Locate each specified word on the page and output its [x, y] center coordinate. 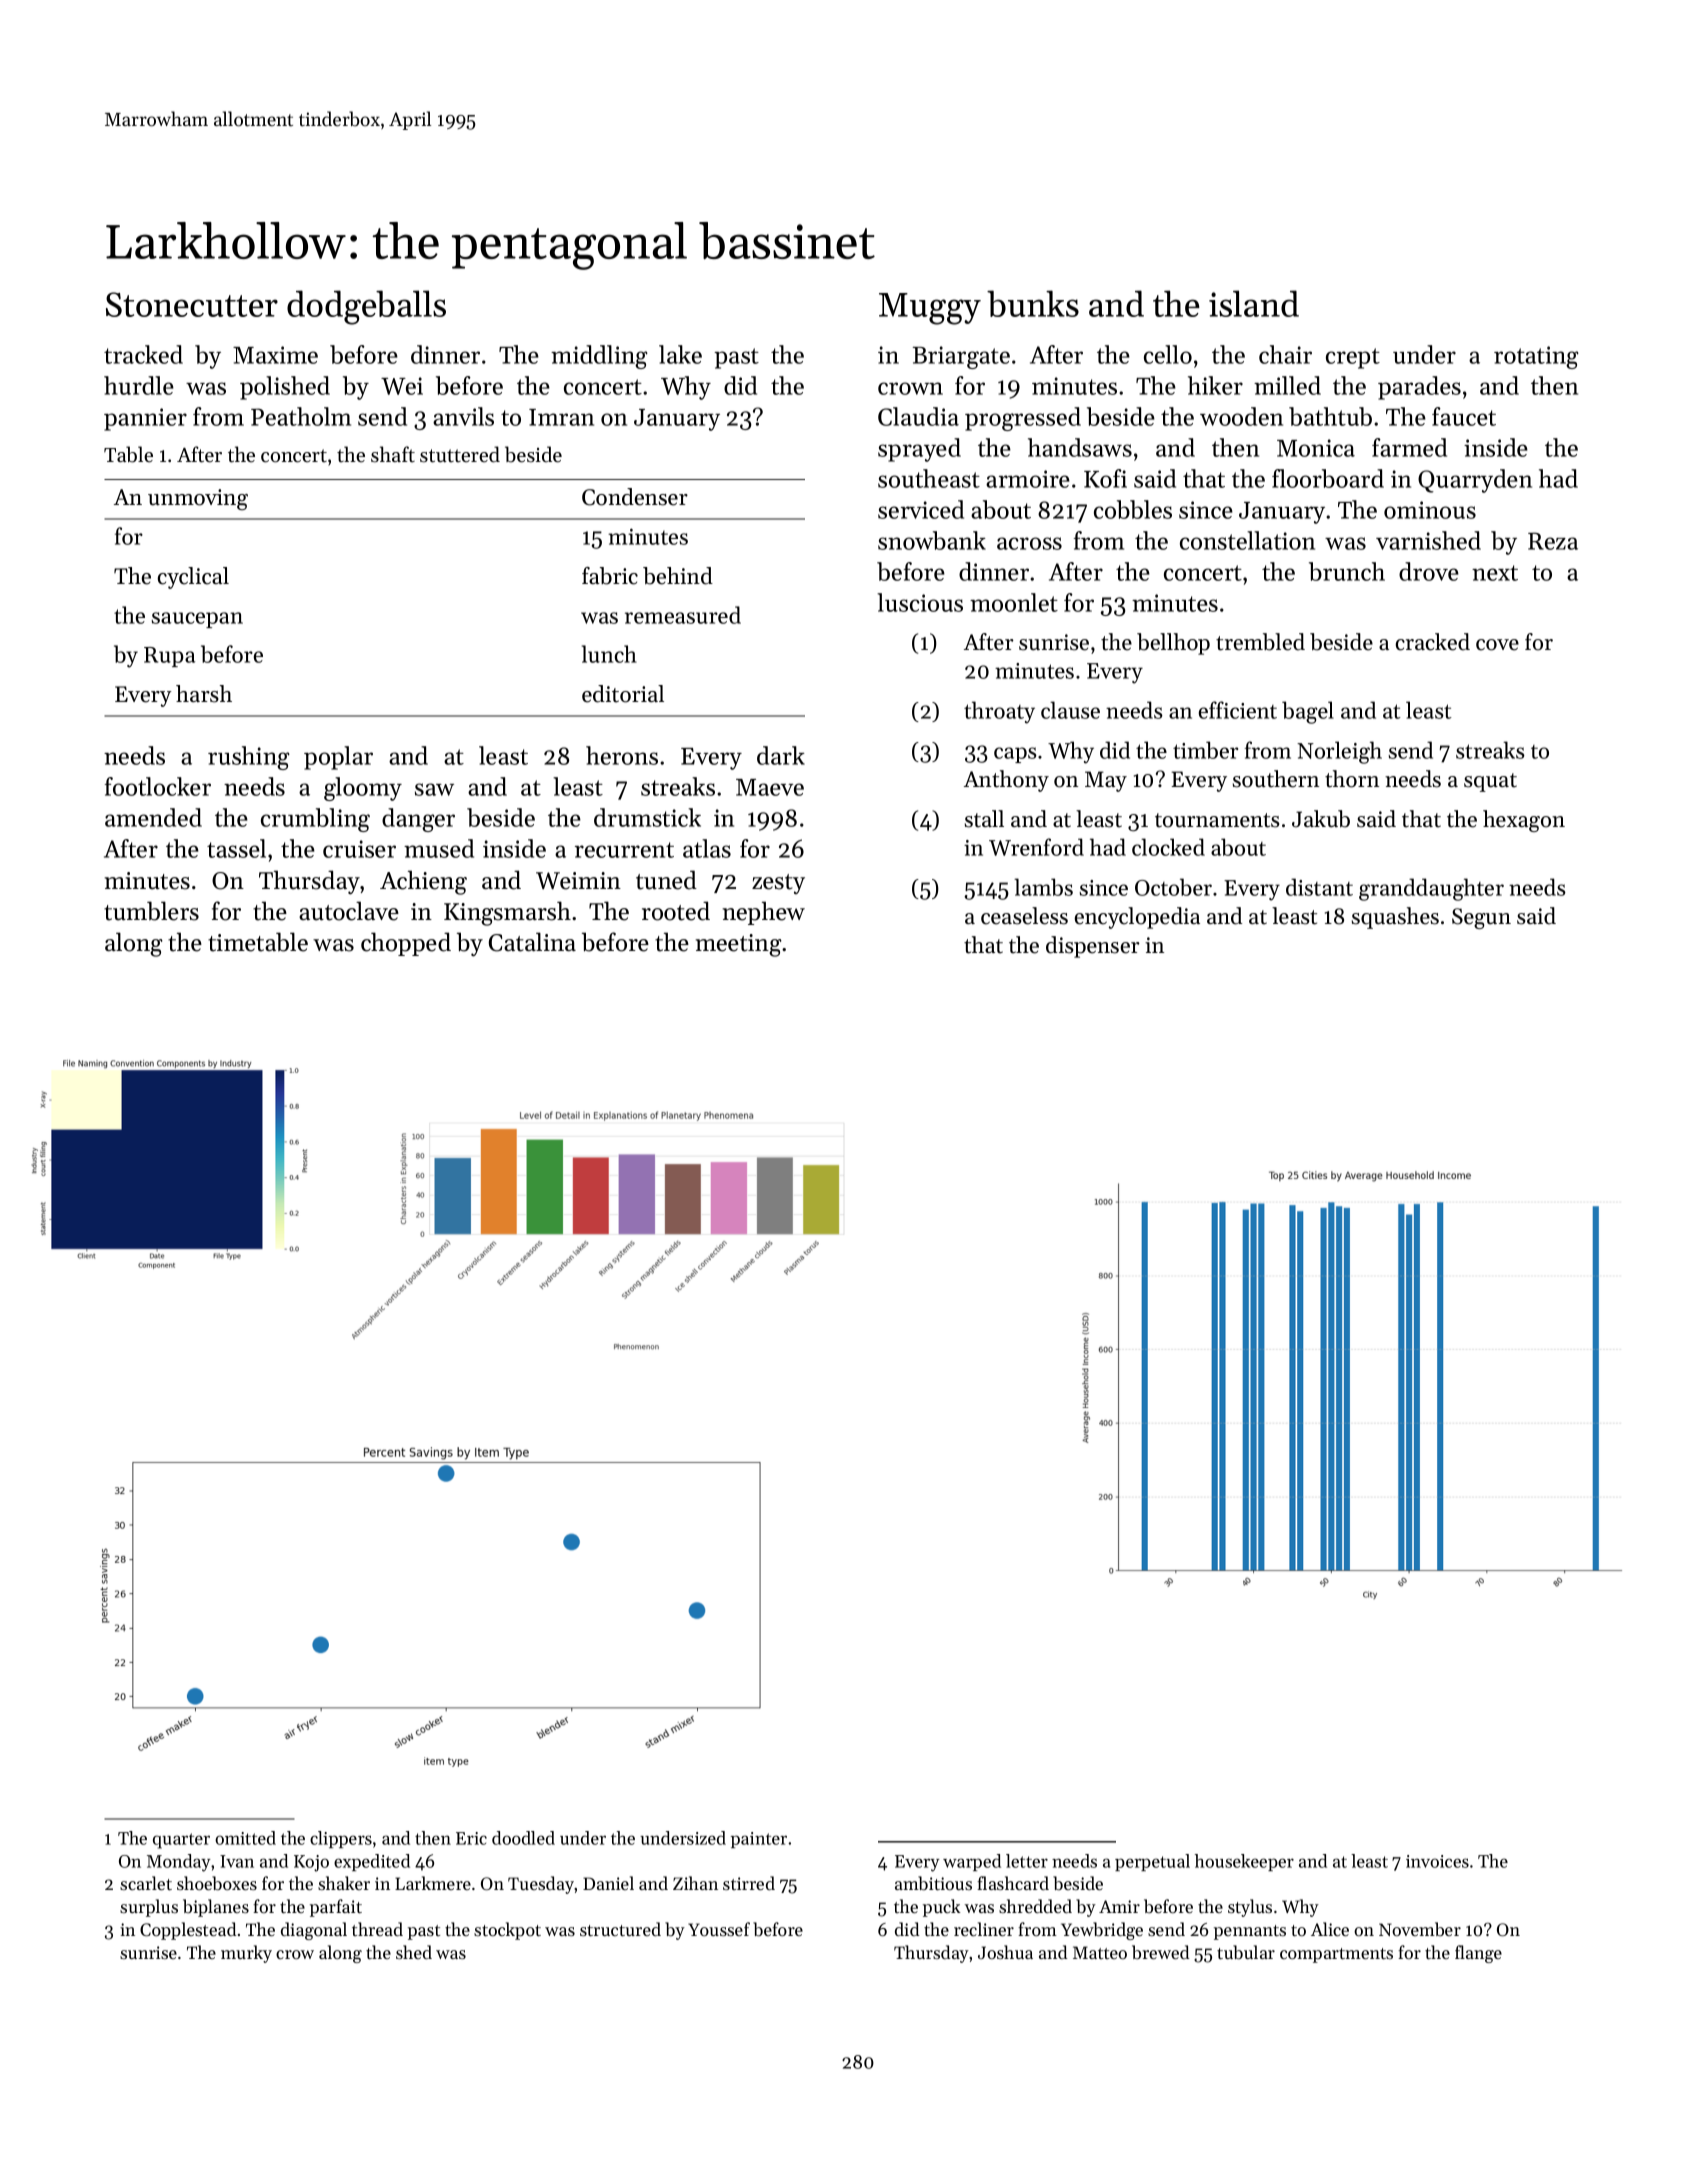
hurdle [139, 385]
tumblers [151, 911]
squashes [1395, 918]
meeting [739, 945]
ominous [1430, 510]
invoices [1437, 1861]
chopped [406, 944]
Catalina [532, 942]
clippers [341, 1839]
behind [678, 576]
